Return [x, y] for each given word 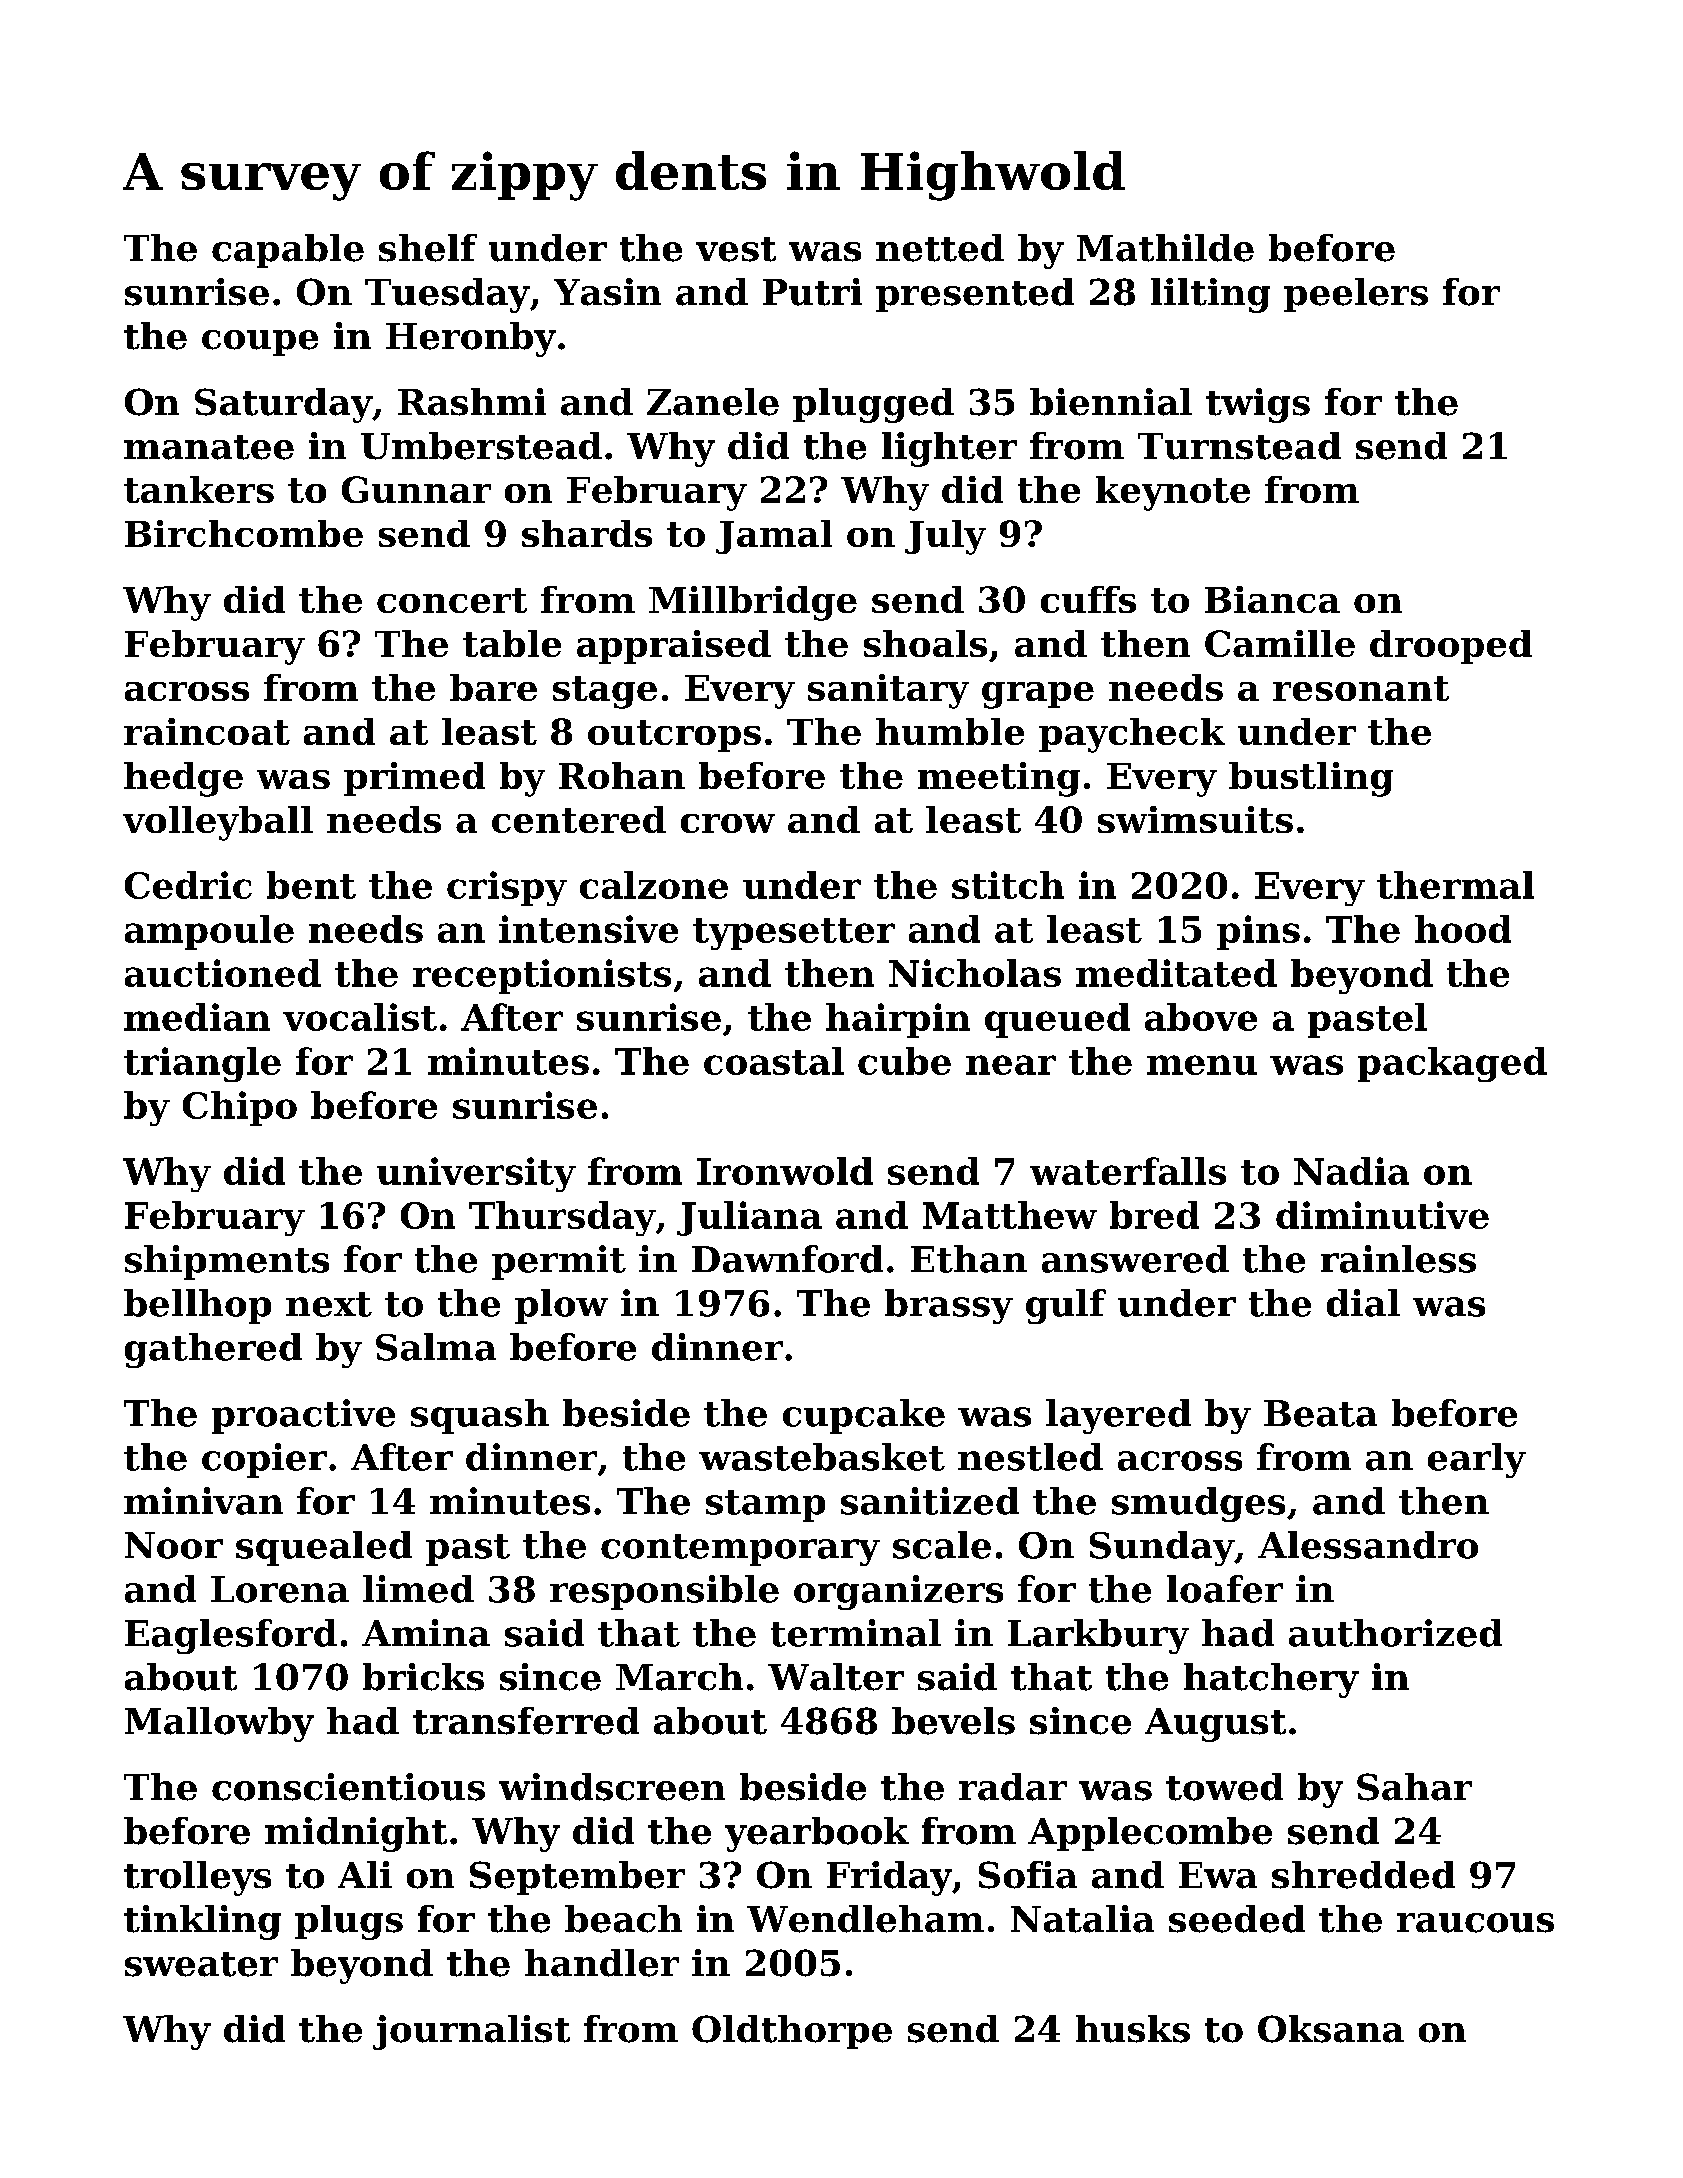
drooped [1451, 647]
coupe [260, 343]
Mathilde [1165, 248]
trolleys [197, 1878]
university [476, 1174]
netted [940, 248]
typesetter [794, 934]
